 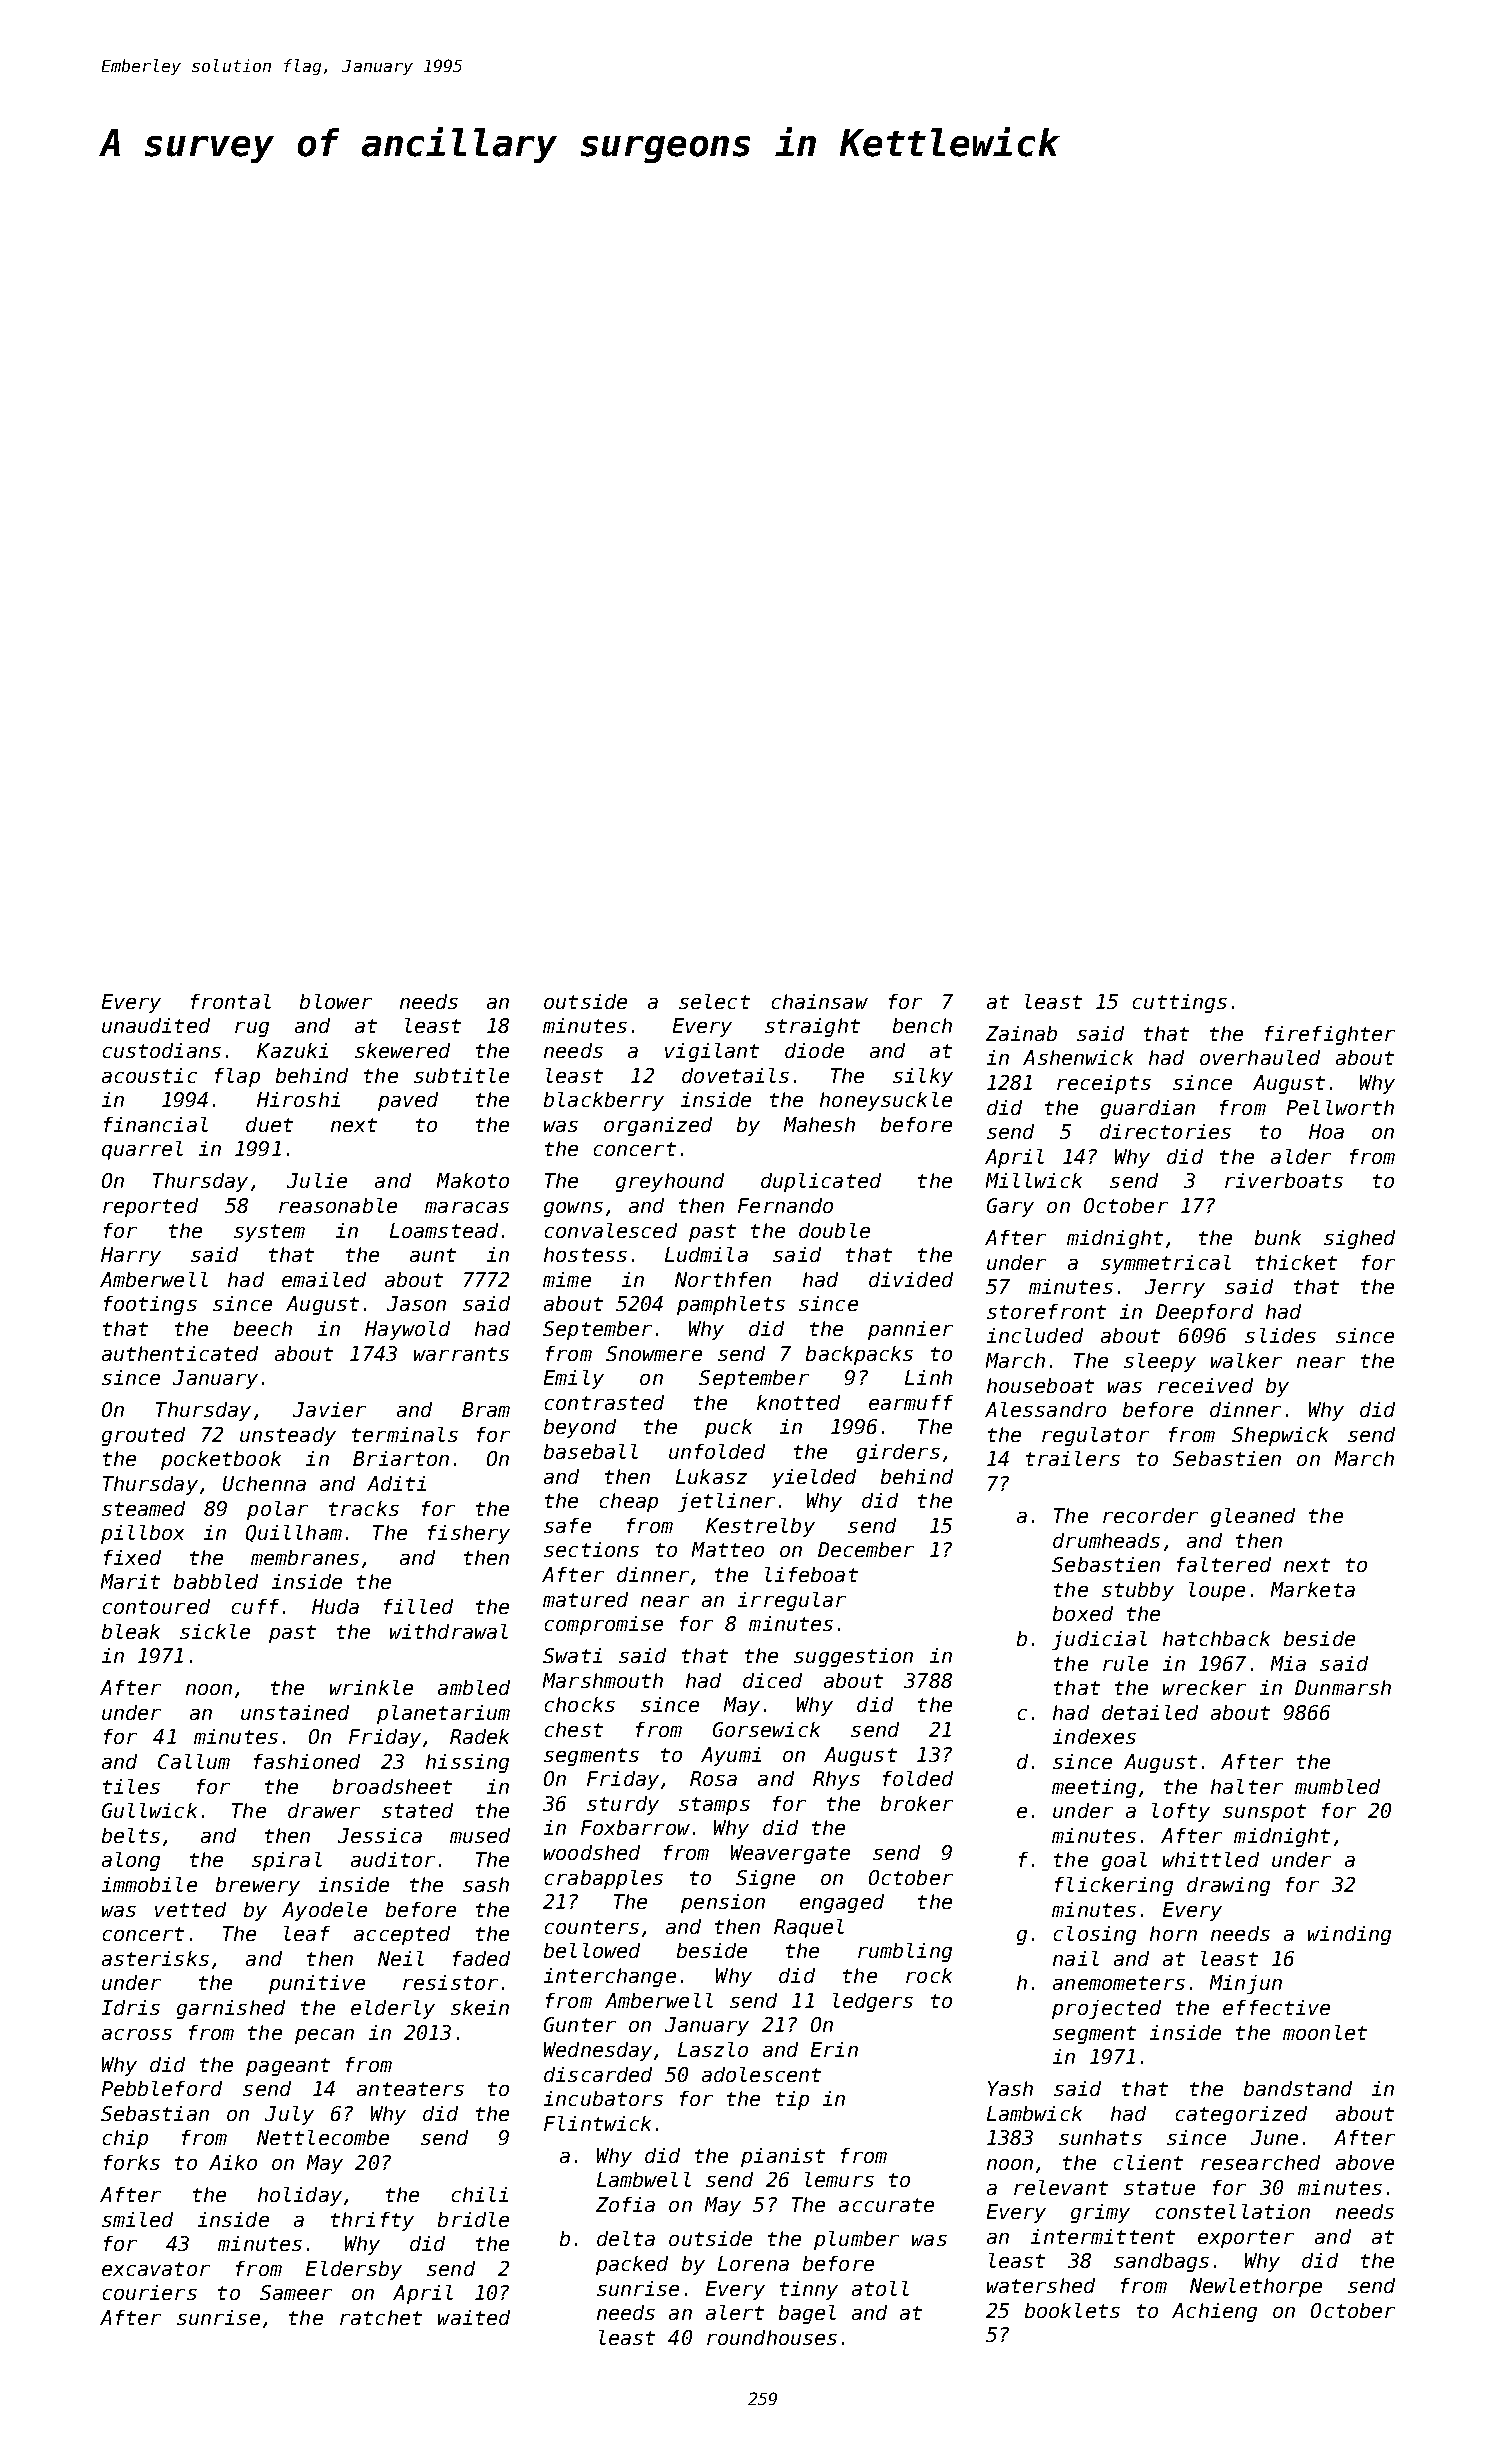 I want to click on select, so click(x=714, y=1001).
